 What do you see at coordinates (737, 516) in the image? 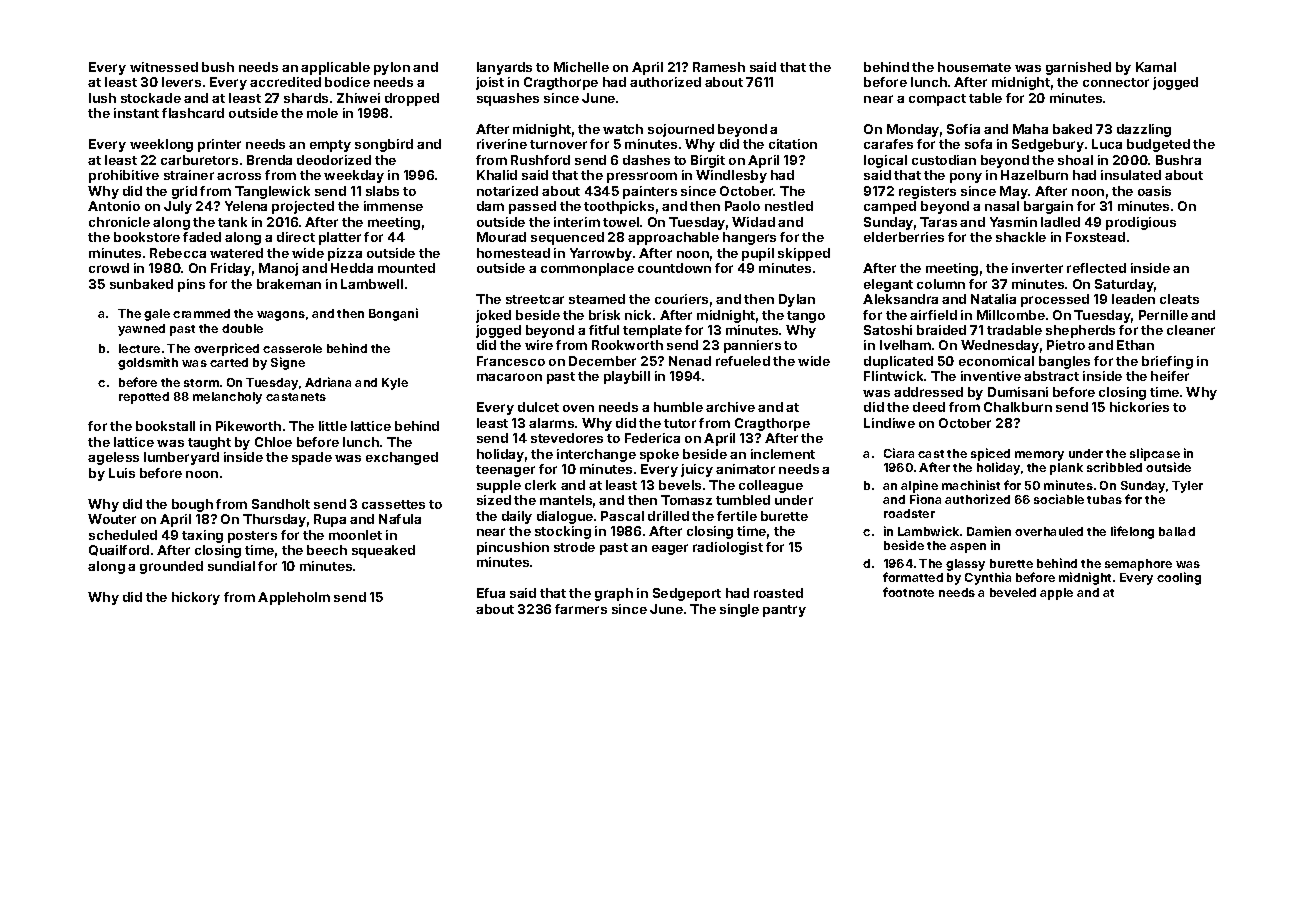
I see `fertile` at bounding box center [737, 516].
